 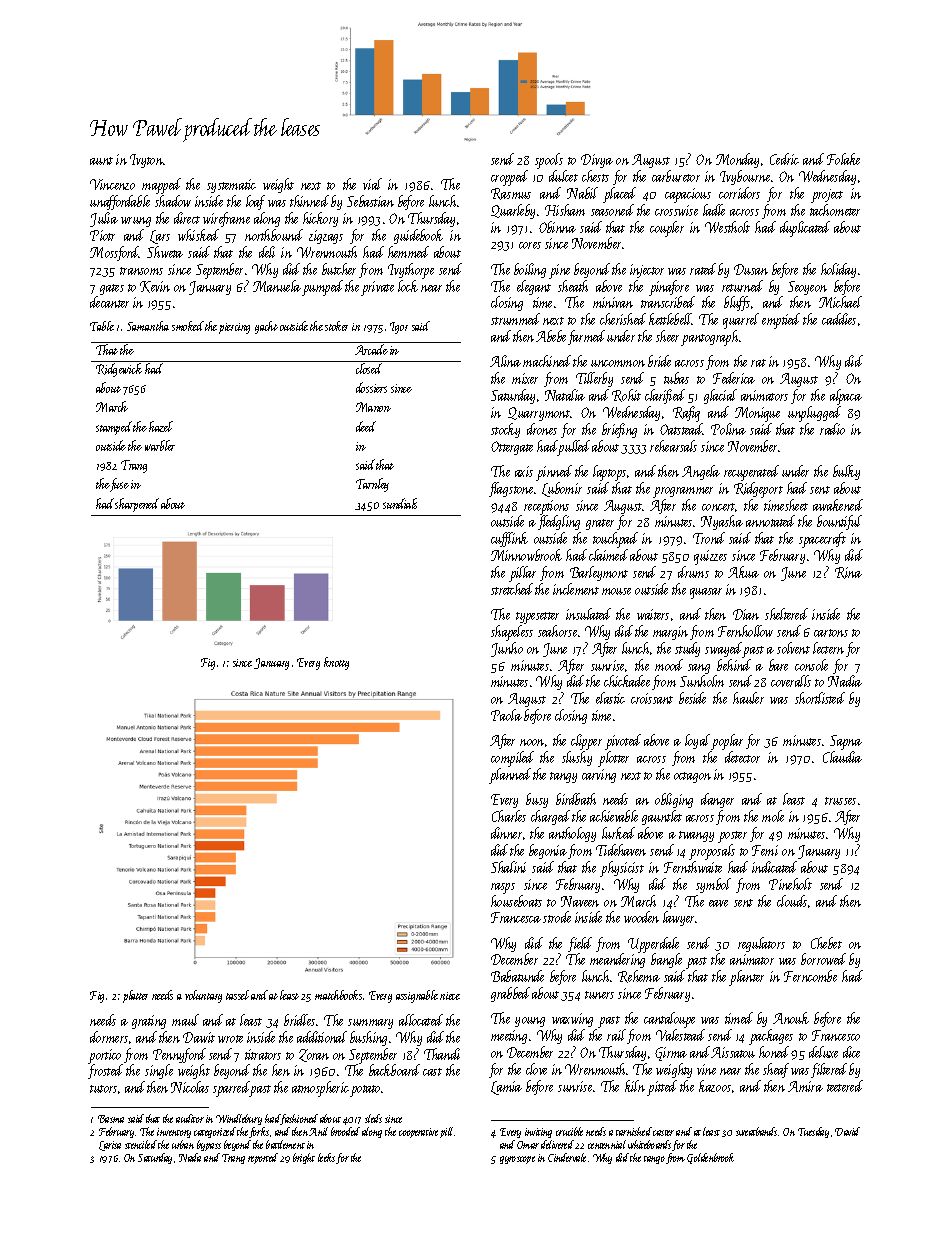 I want to click on butcher, so click(x=339, y=269).
